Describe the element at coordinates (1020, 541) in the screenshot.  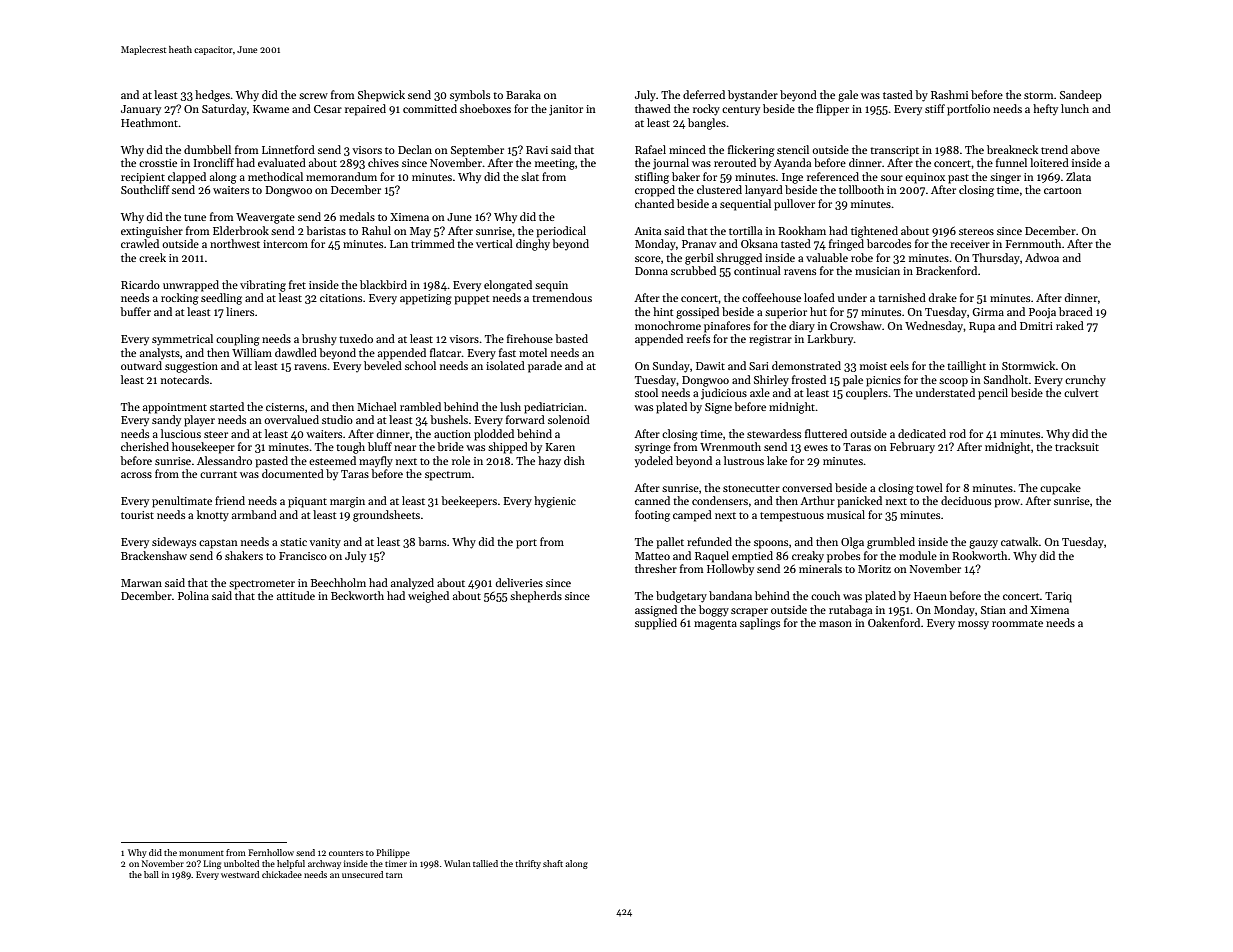
I see `catwalk` at that location.
